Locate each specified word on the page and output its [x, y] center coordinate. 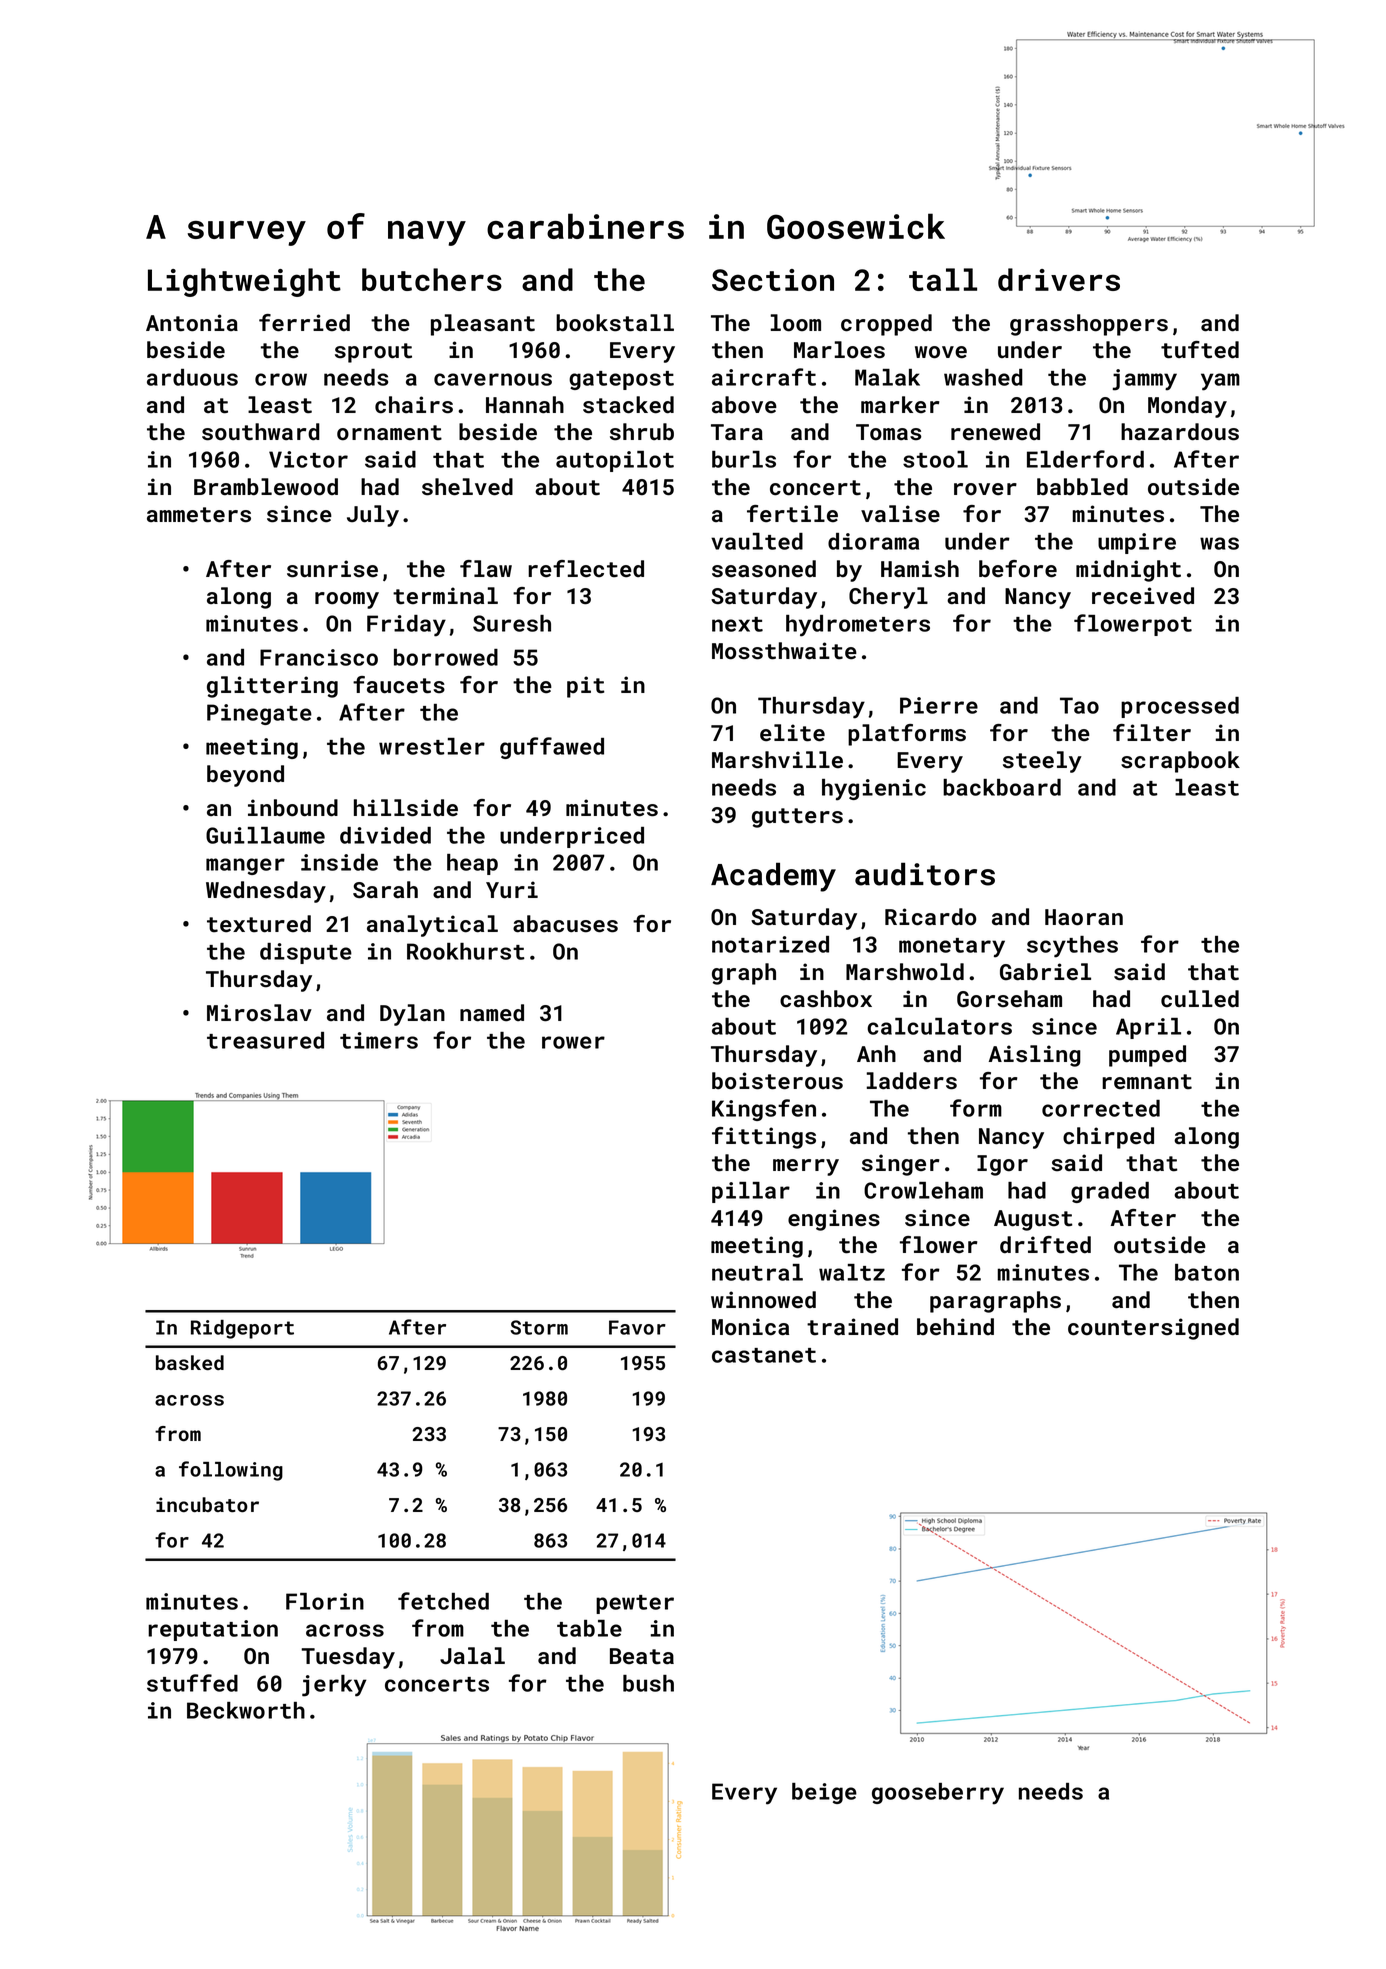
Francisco [319, 657]
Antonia [192, 323]
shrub [642, 432]
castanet [764, 1355]
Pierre [939, 705]
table [589, 1628]
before [1018, 569]
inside [339, 862]
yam [1220, 382]
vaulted [757, 541]
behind [955, 1326]
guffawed [552, 748]
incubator [207, 1504]
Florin [325, 1601]
